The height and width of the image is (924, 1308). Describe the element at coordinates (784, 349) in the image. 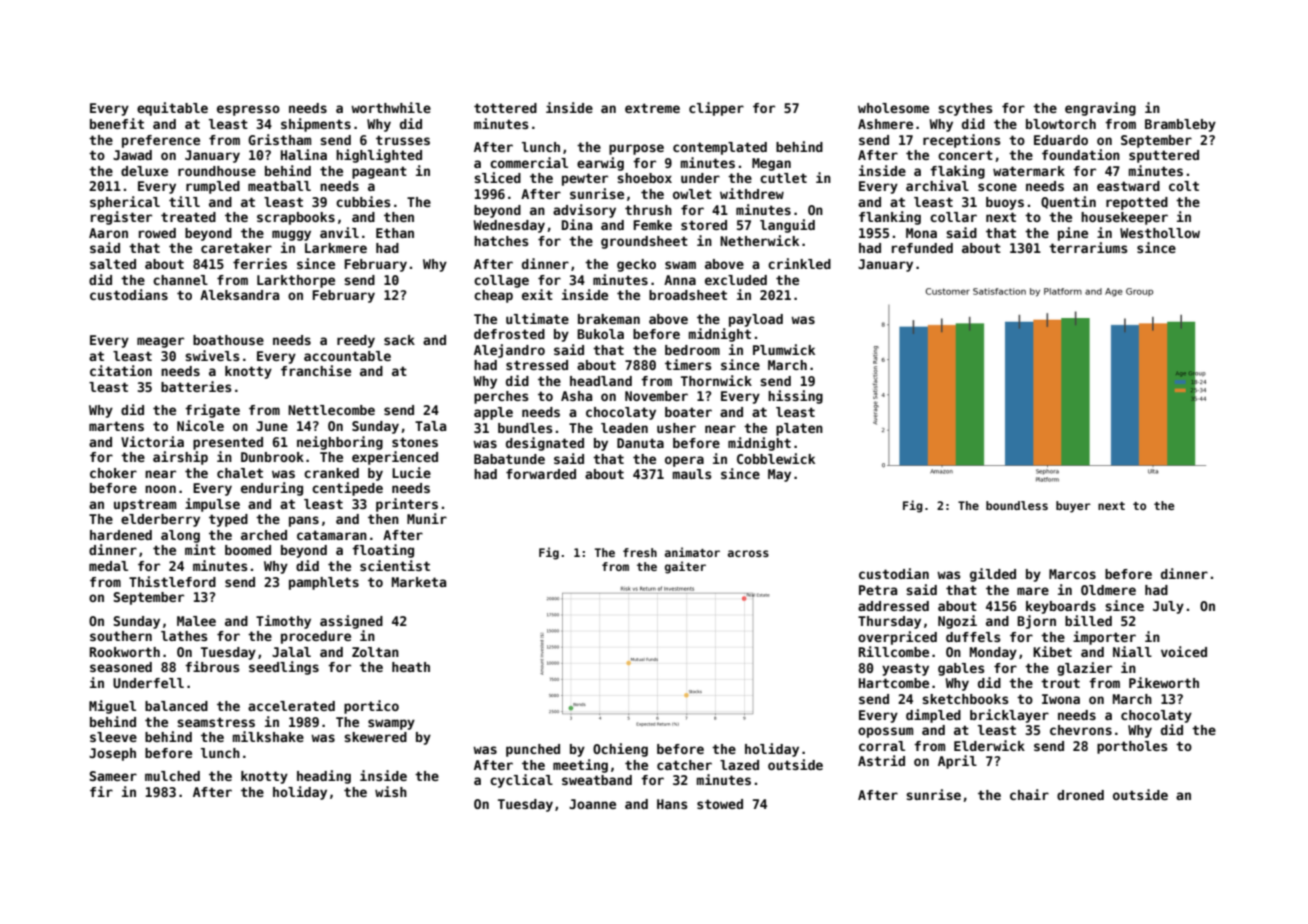

I see `Plumwick` at that location.
